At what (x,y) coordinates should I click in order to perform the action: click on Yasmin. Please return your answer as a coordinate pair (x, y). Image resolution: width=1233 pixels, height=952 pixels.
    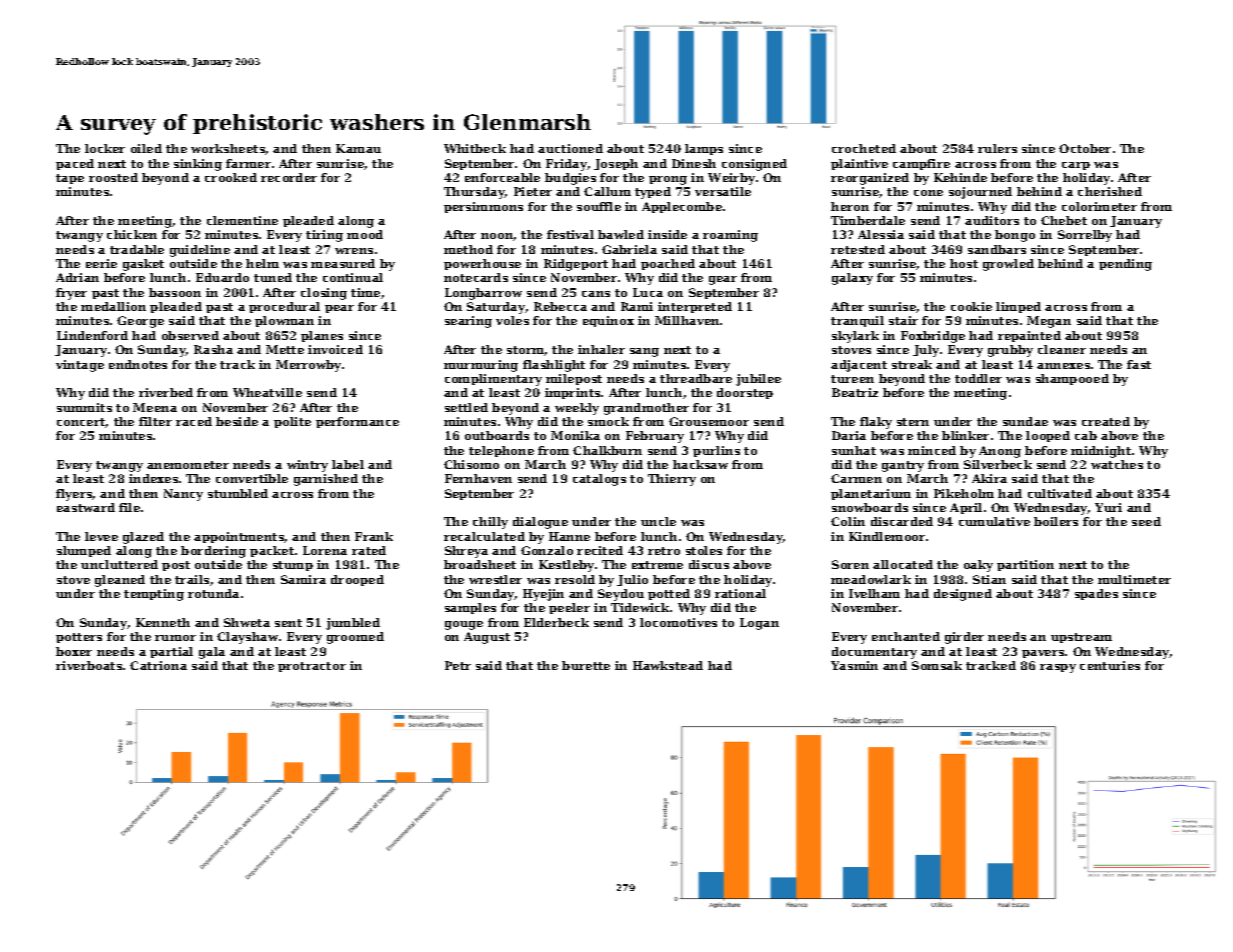
    Looking at the image, I should click on (854, 665).
